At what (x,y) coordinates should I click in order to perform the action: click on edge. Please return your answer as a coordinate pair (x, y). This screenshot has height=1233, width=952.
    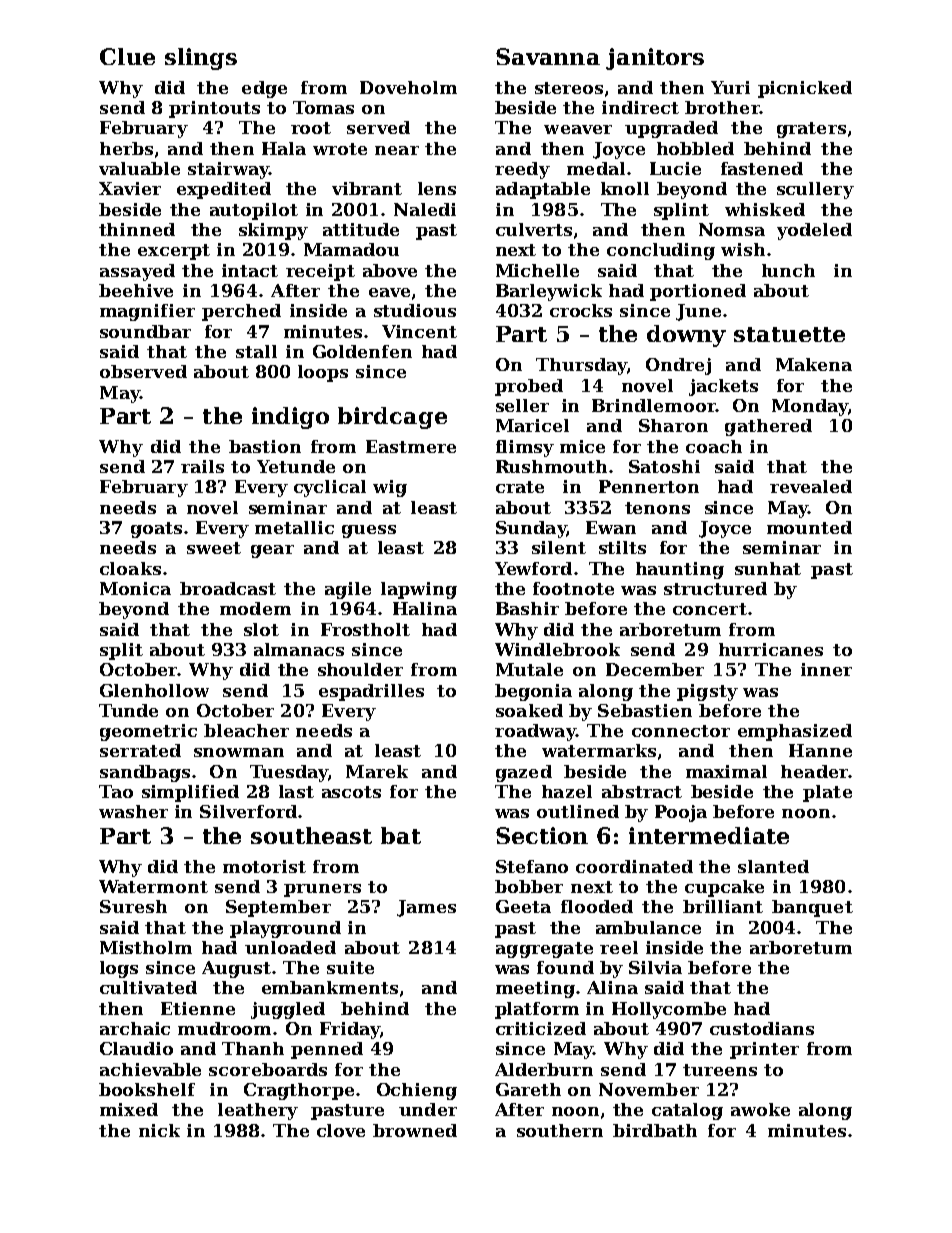
    Looking at the image, I should click on (264, 89).
